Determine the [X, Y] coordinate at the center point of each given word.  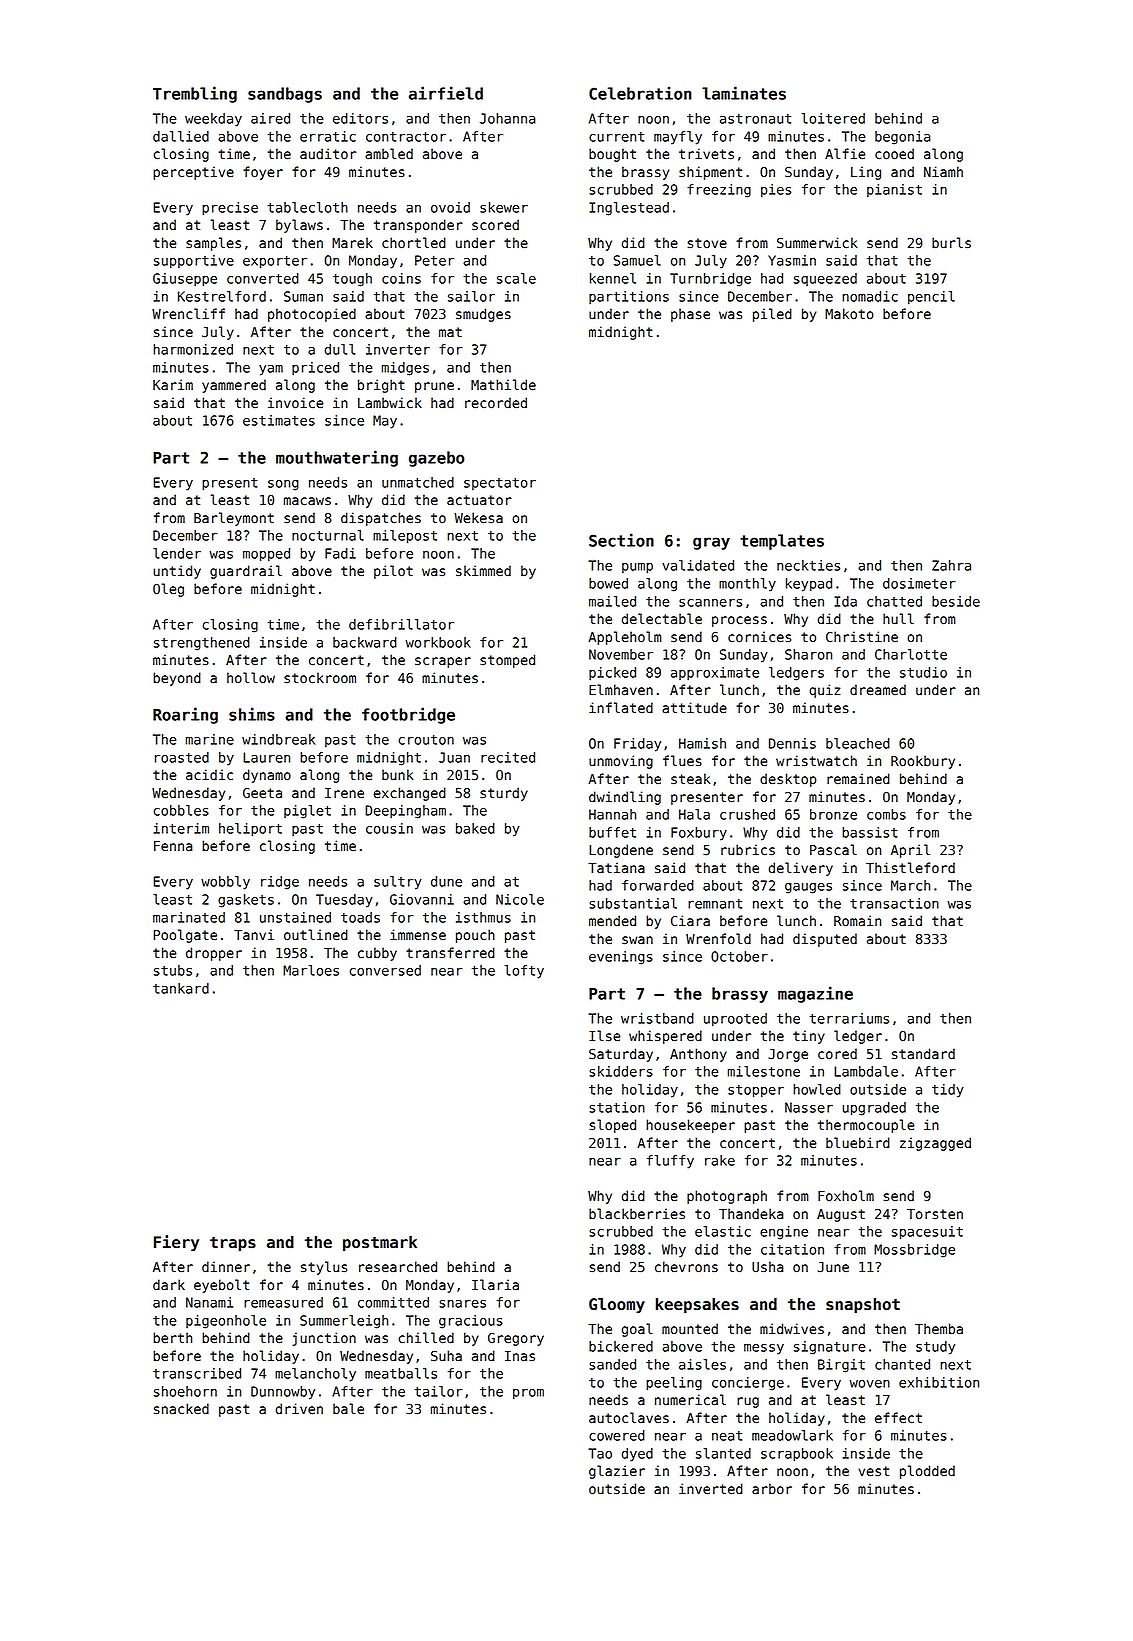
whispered [665, 1037]
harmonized [193, 349]
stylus [324, 1268]
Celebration [640, 93]
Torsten [935, 1214]
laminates [744, 93]
